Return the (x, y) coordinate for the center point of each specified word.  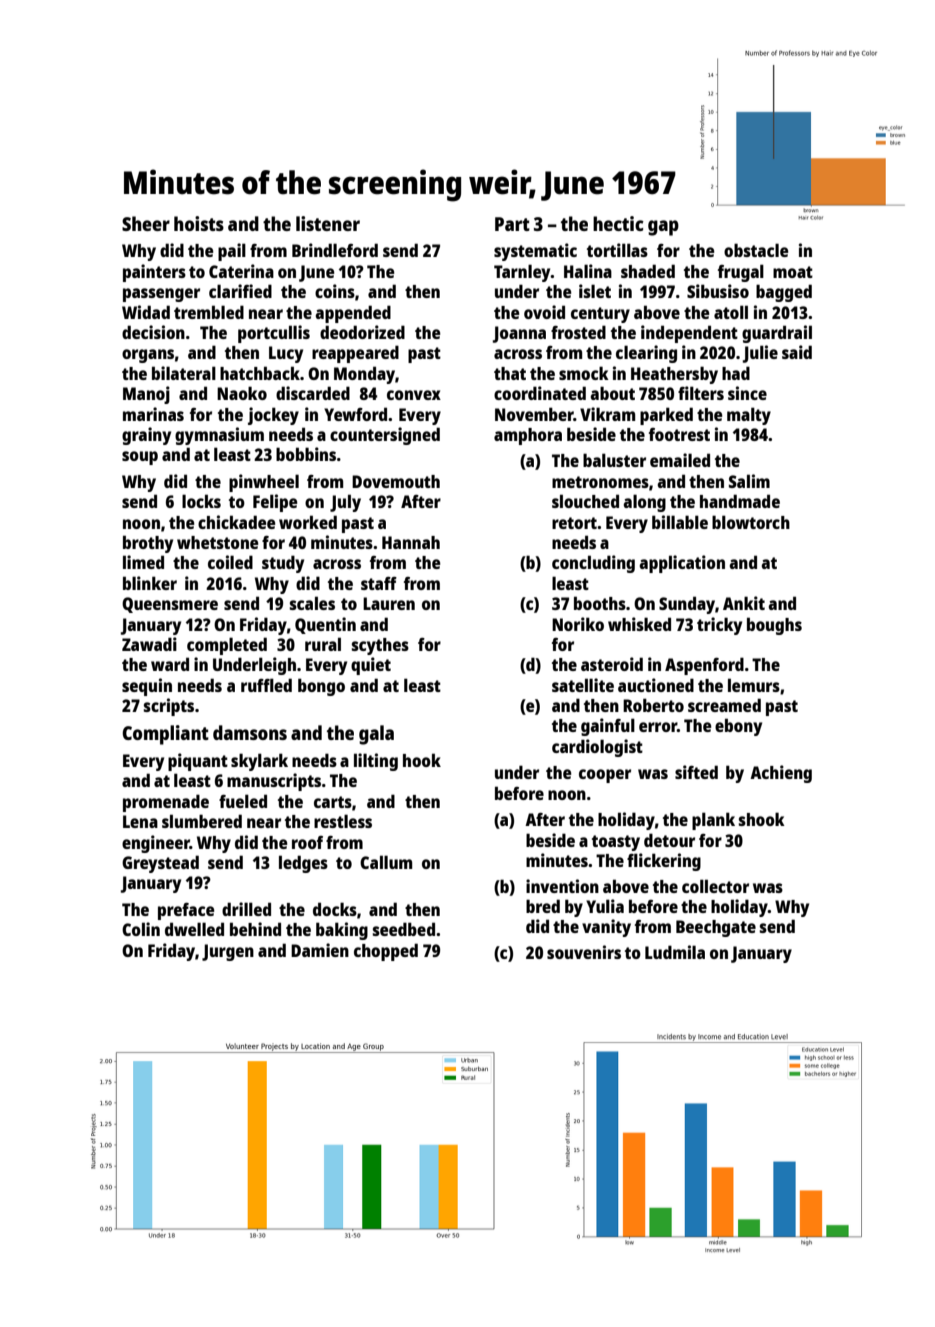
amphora (528, 436)
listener (328, 223)
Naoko (242, 393)
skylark (259, 762)
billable (680, 522)
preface (186, 911)
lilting (376, 762)
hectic (618, 223)
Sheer (146, 223)
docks (335, 909)
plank (713, 821)
